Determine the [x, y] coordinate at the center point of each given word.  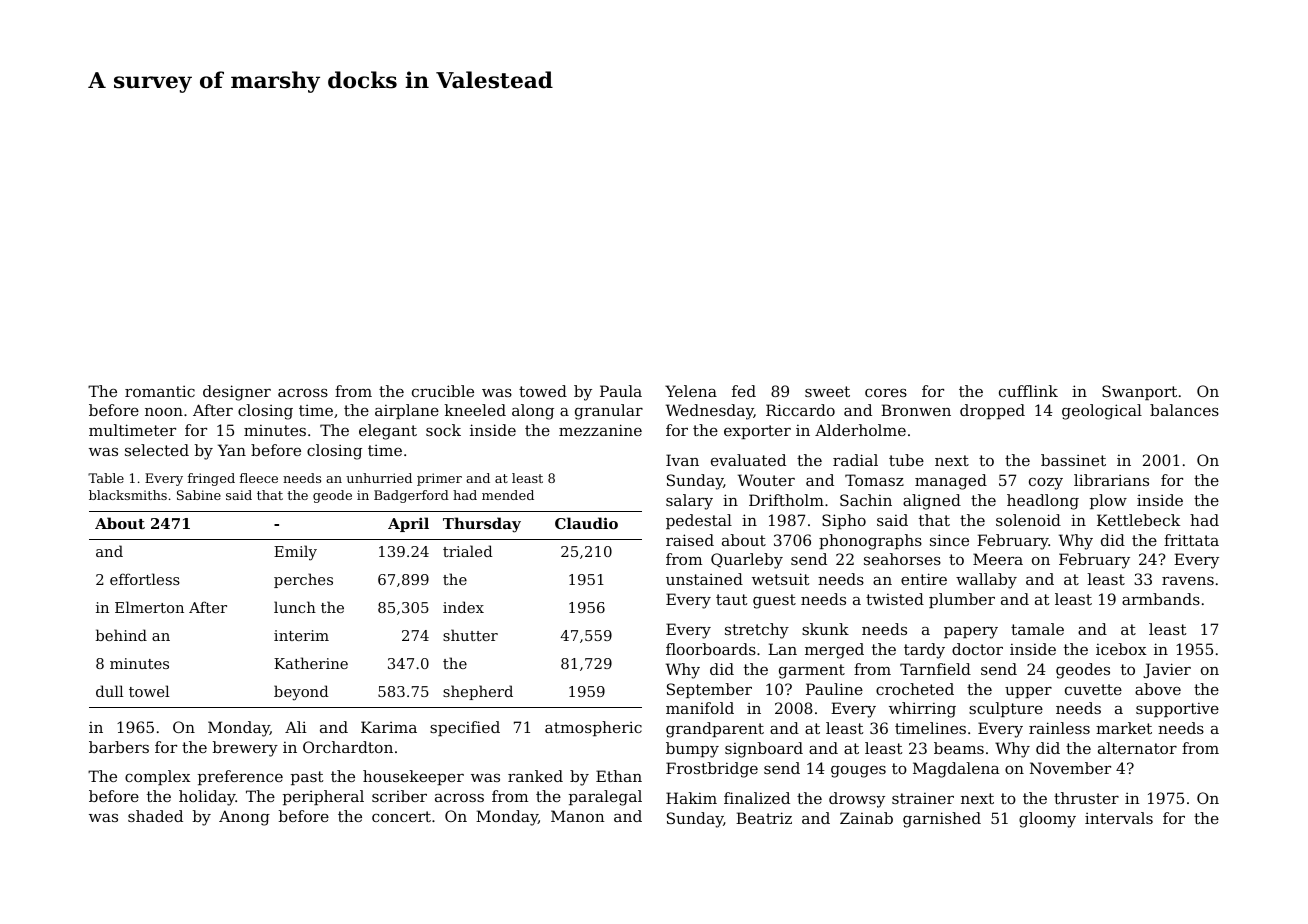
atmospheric [593, 728]
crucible [443, 391]
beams [959, 748]
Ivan [682, 460]
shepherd [478, 692]
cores [886, 392]
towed [543, 391]
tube [906, 460]
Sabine [199, 495]
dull [109, 691]
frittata [1191, 540]
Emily [295, 553]
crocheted [915, 689]
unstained [704, 579]
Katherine [311, 663]
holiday [207, 798]
